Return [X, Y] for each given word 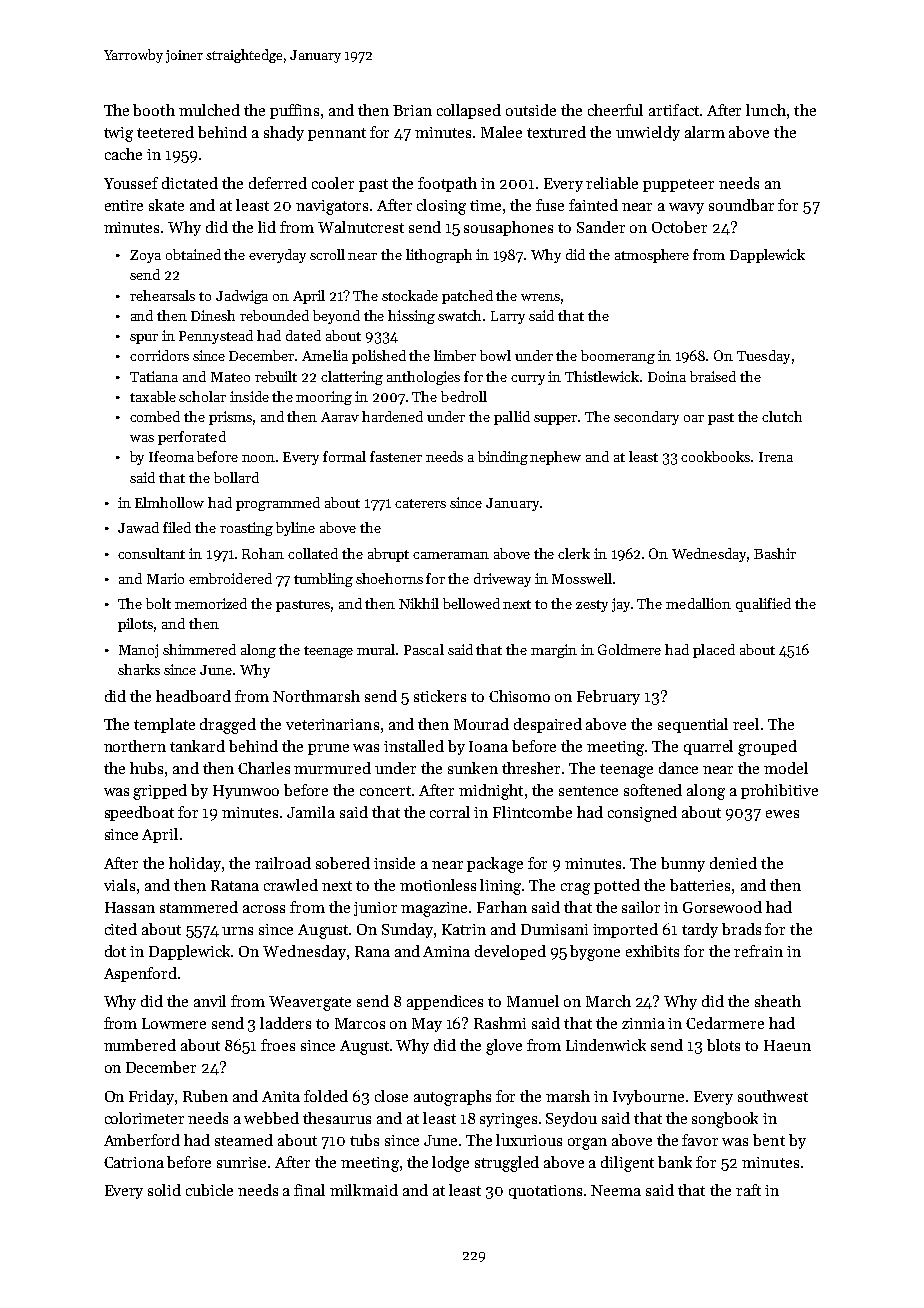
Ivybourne [648, 1097]
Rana [372, 951]
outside [531, 110]
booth [154, 110]
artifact [674, 110]
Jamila [311, 812]
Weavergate [310, 1003]
